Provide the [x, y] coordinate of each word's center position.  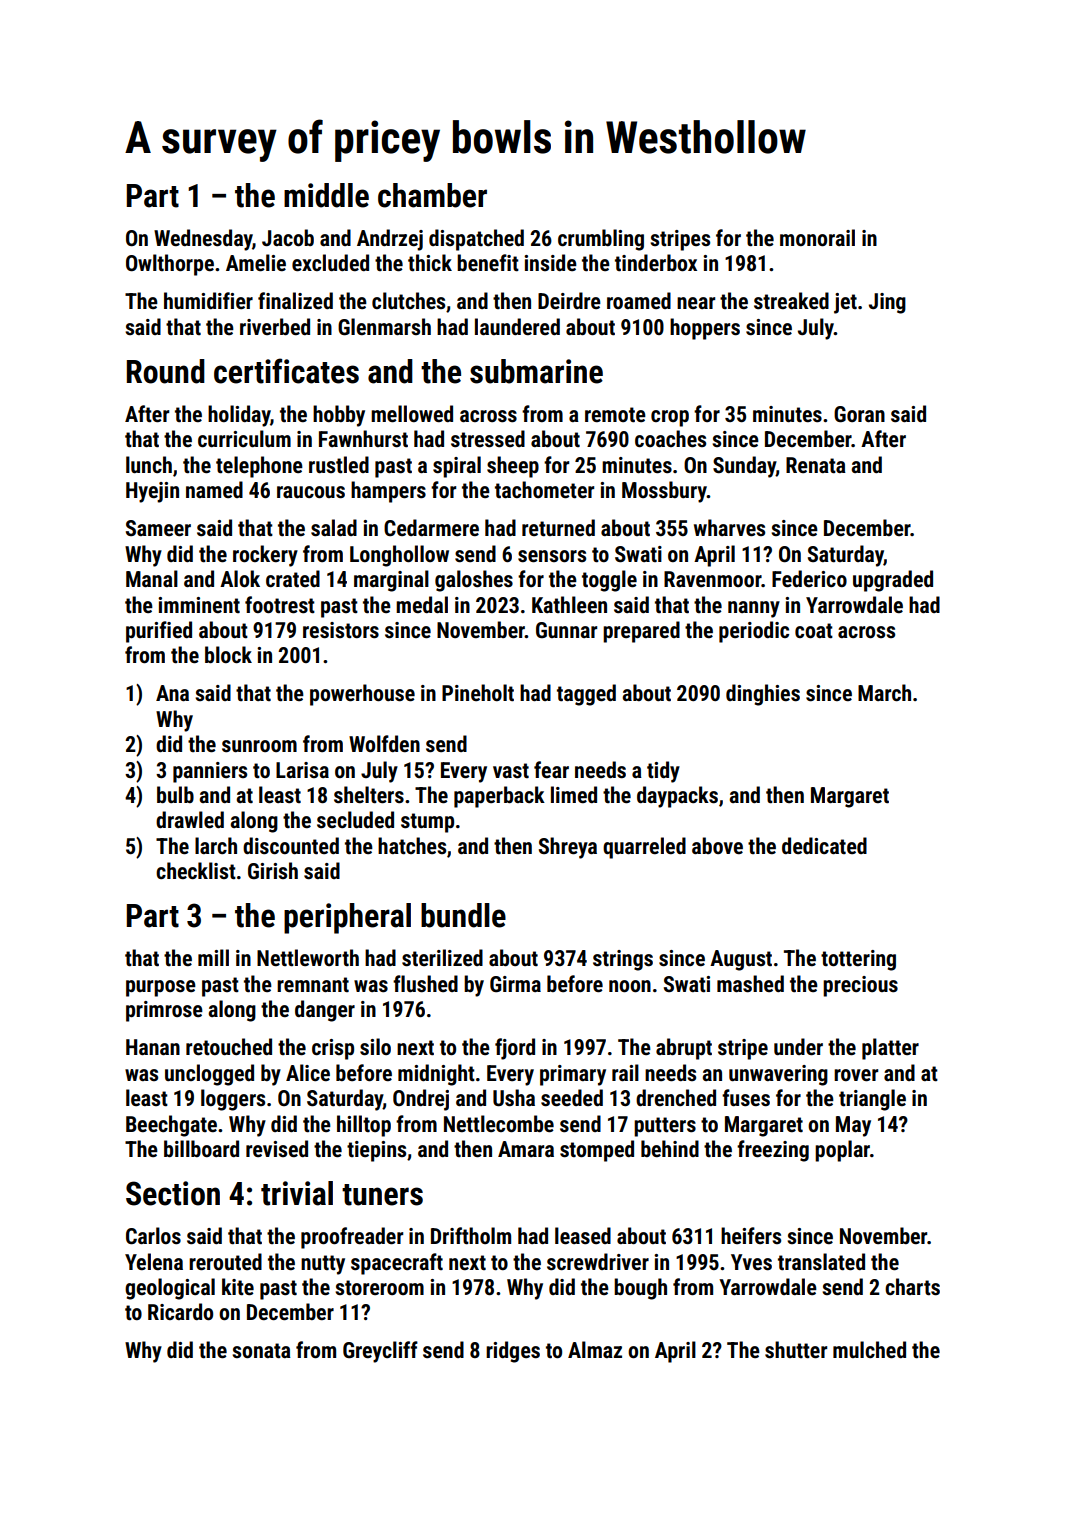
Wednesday [203, 240]
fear [551, 769]
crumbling [601, 240]
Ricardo [180, 1312]
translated [821, 1262]
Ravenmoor [713, 579]
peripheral [347, 918]
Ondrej [421, 1100]
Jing [887, 303]
